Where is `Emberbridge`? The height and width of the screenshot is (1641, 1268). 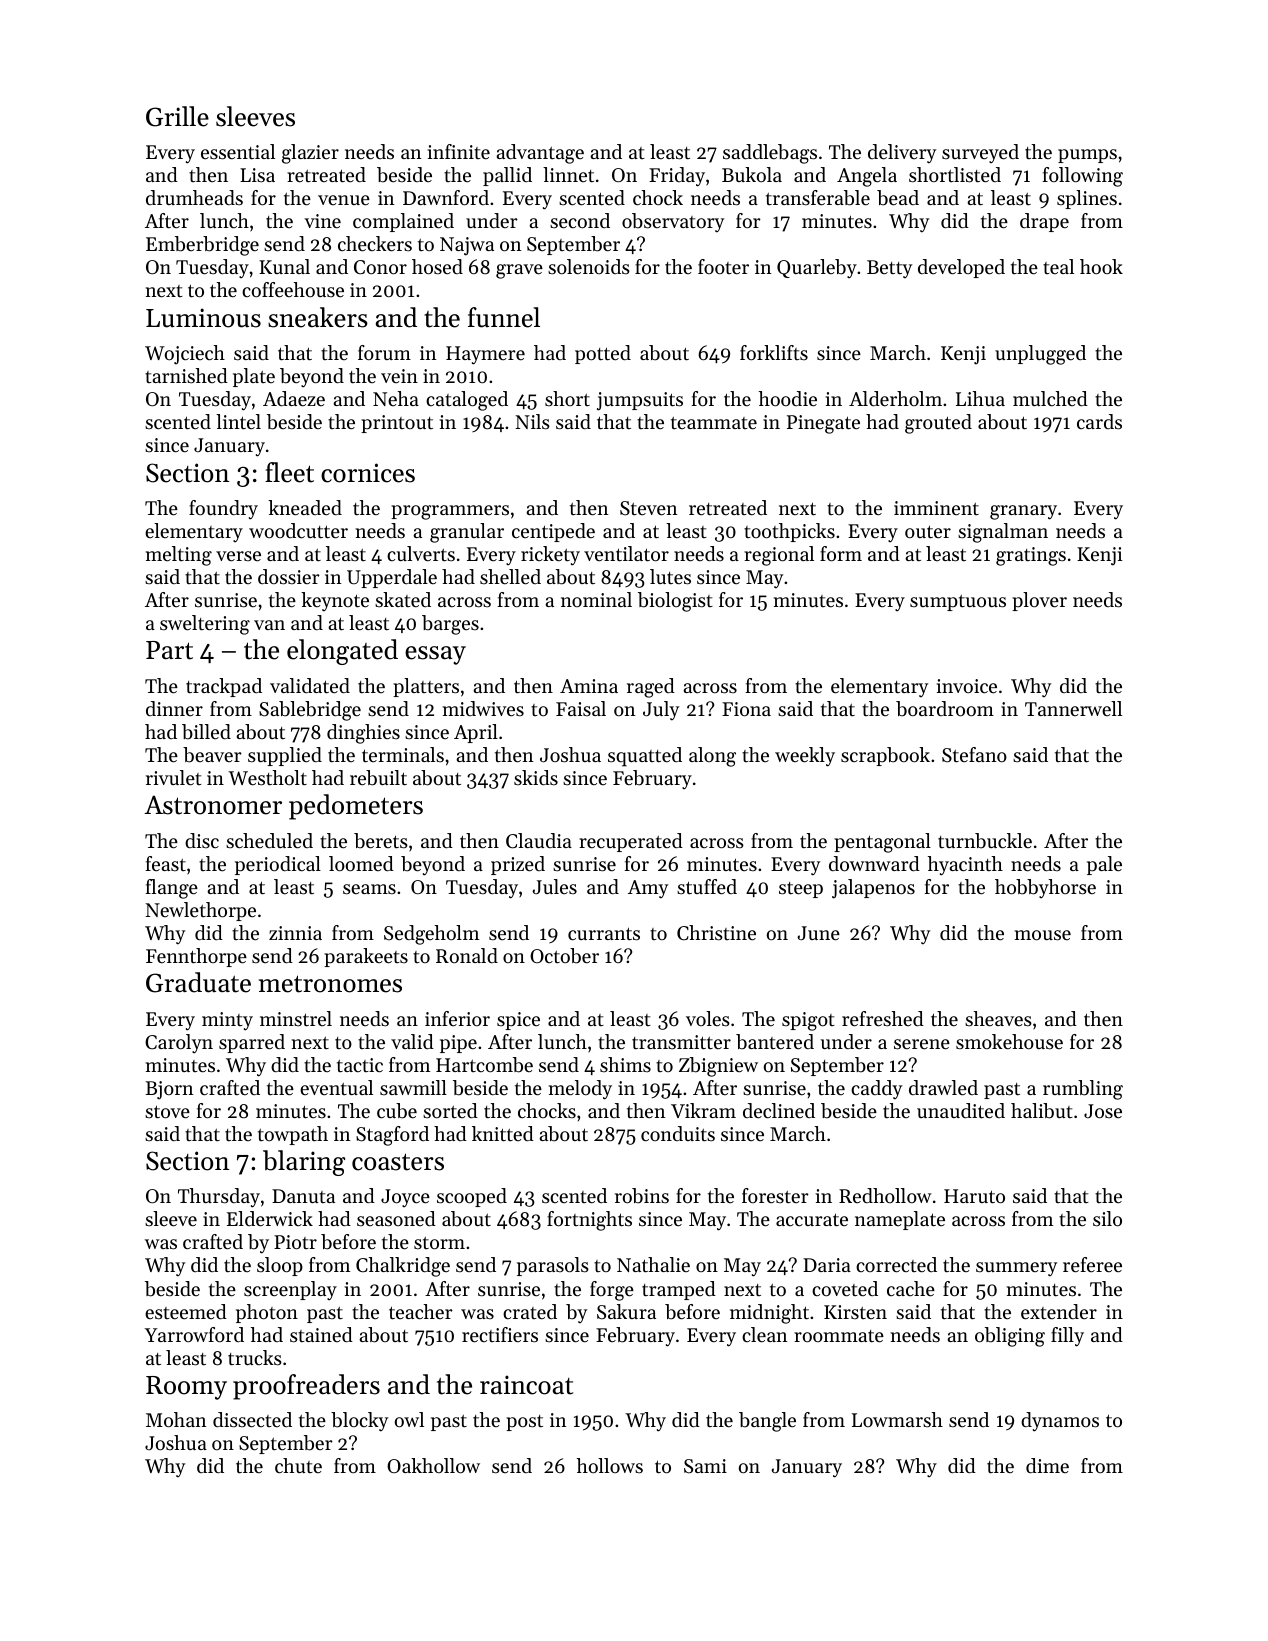
Emberbridge is located at coordinates (202, 246).
